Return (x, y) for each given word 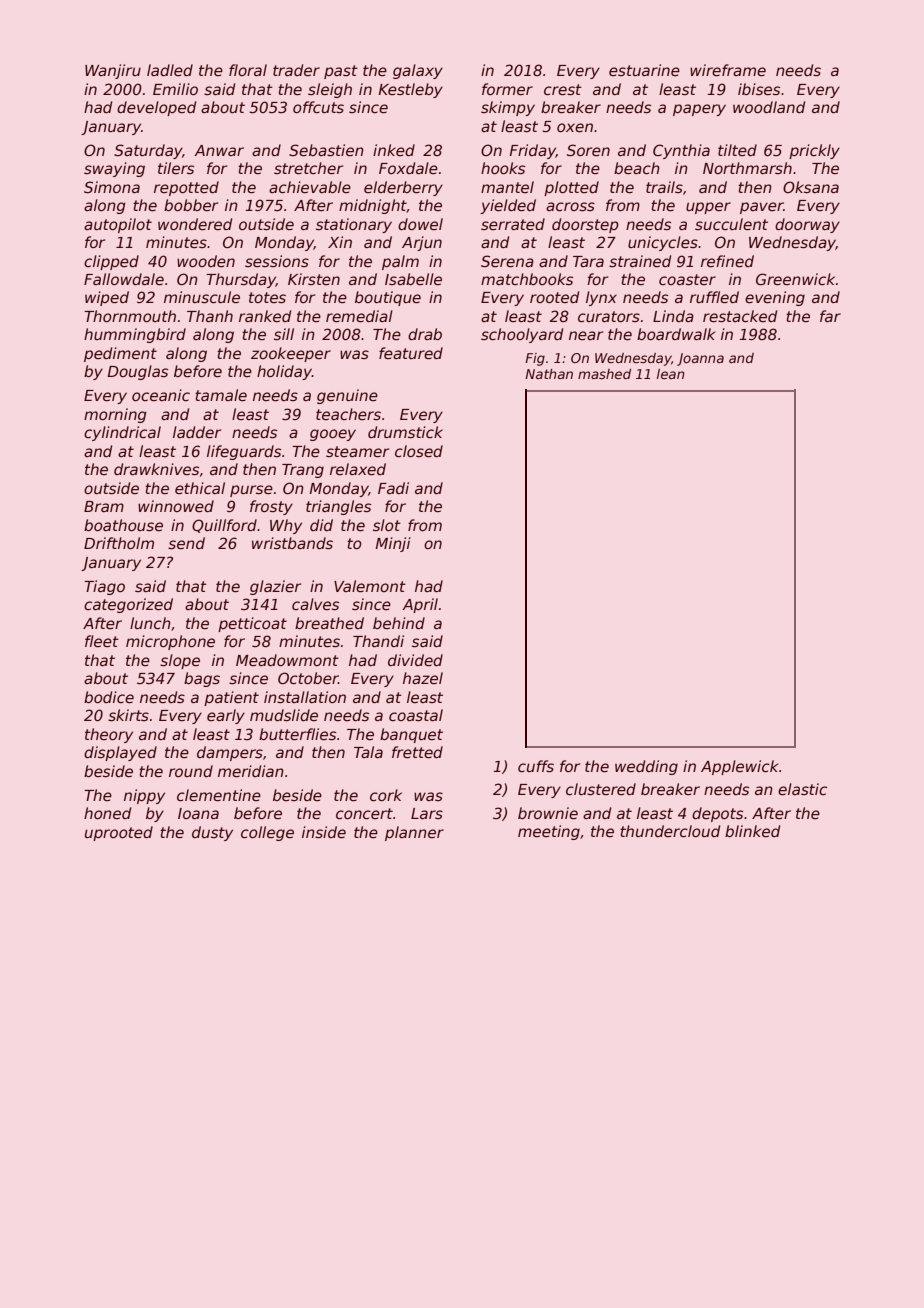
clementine (219, 795)
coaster (687, 279)
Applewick (739, 767)
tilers (176, 168)
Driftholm (119, 543)
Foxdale (408, 168)
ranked (265, 316)
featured (411, 353)
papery (699, 110)
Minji (393, 544)
